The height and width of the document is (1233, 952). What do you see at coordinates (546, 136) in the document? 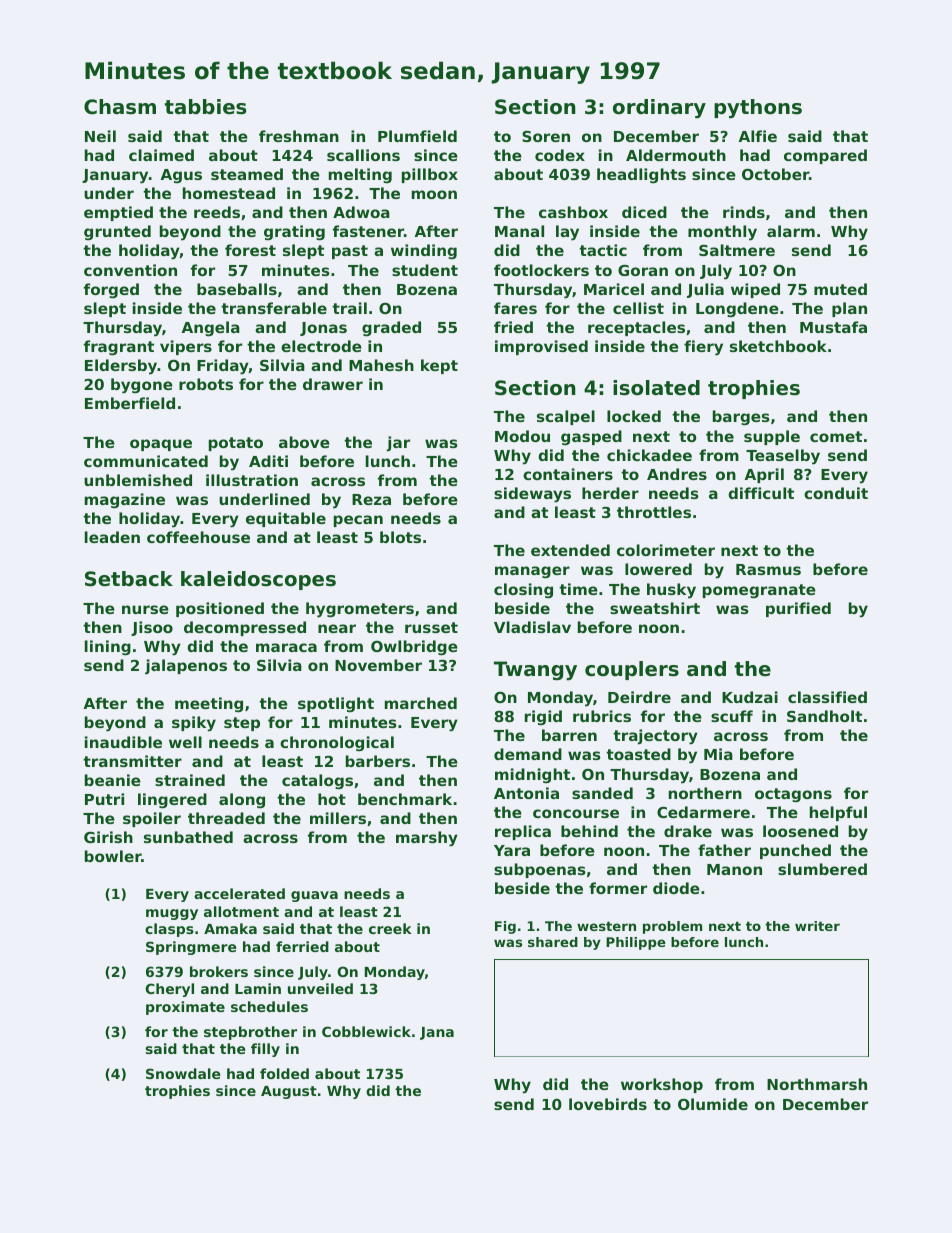
I see `Soren` at bounding box center [546, 136].
